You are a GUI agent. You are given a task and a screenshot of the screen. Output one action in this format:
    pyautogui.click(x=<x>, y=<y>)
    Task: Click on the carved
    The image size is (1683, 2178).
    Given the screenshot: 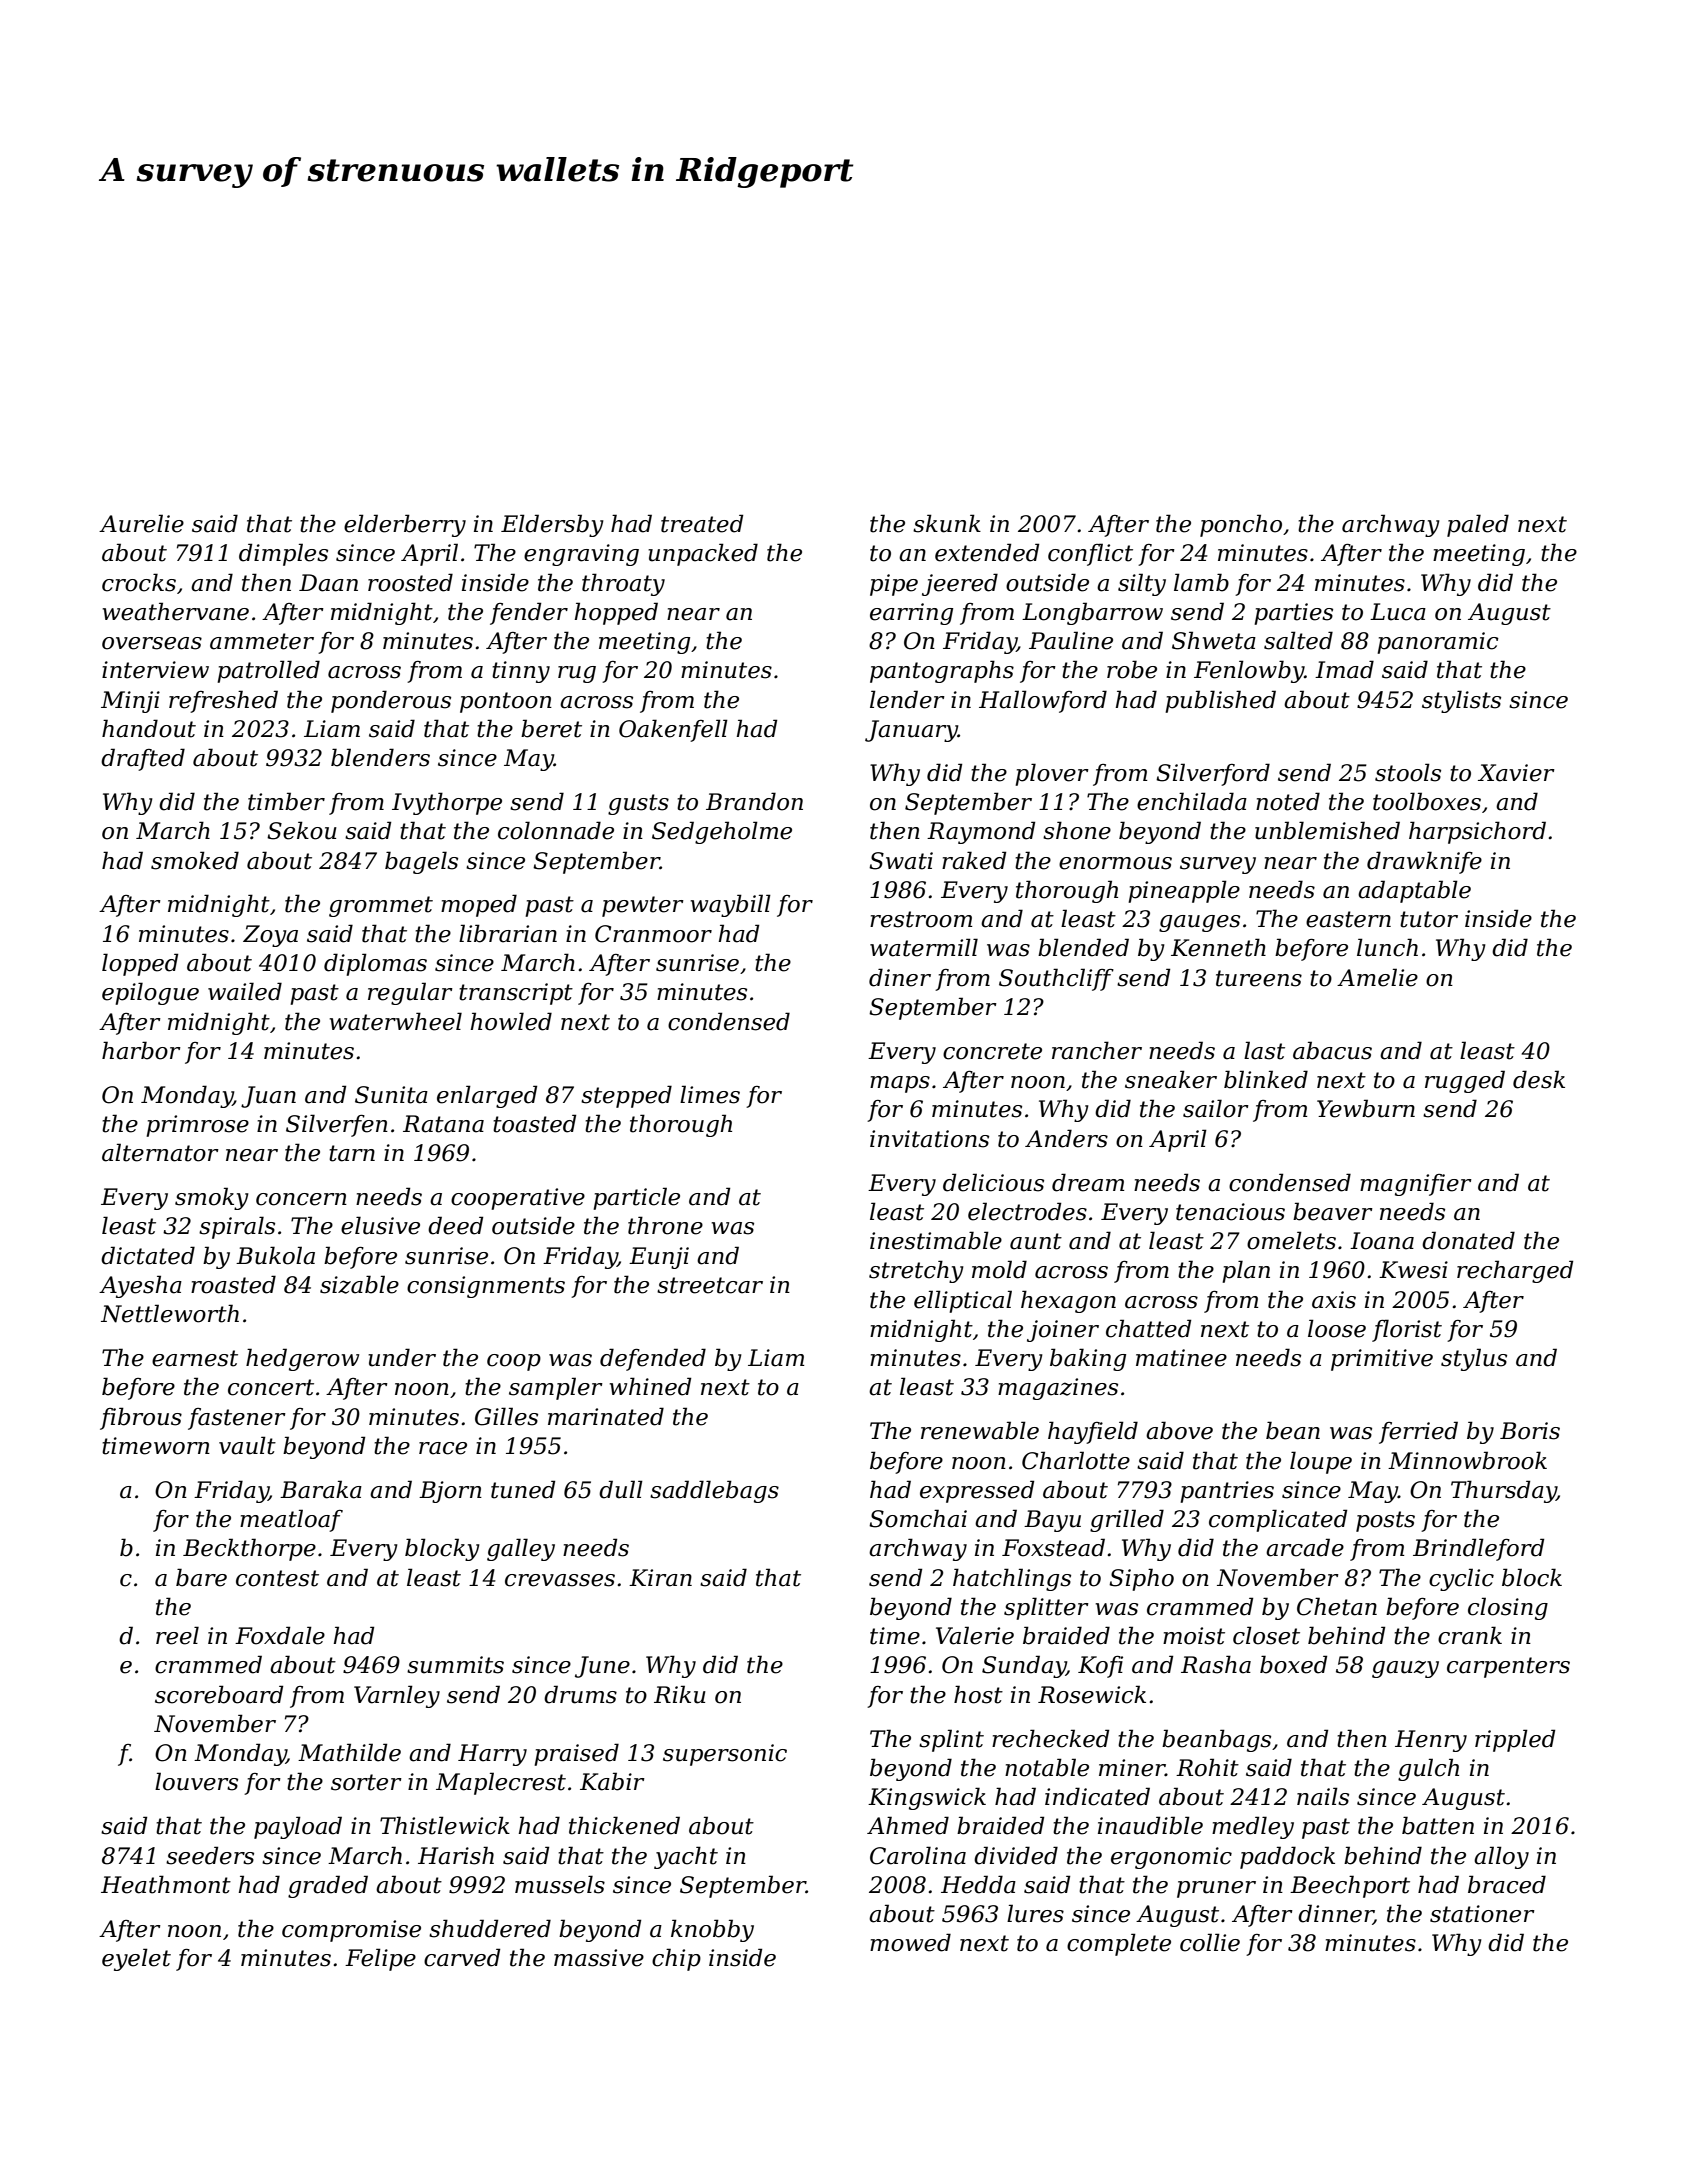 What is the action you would take?
    pyautogui.click(x=462, y=1957)
